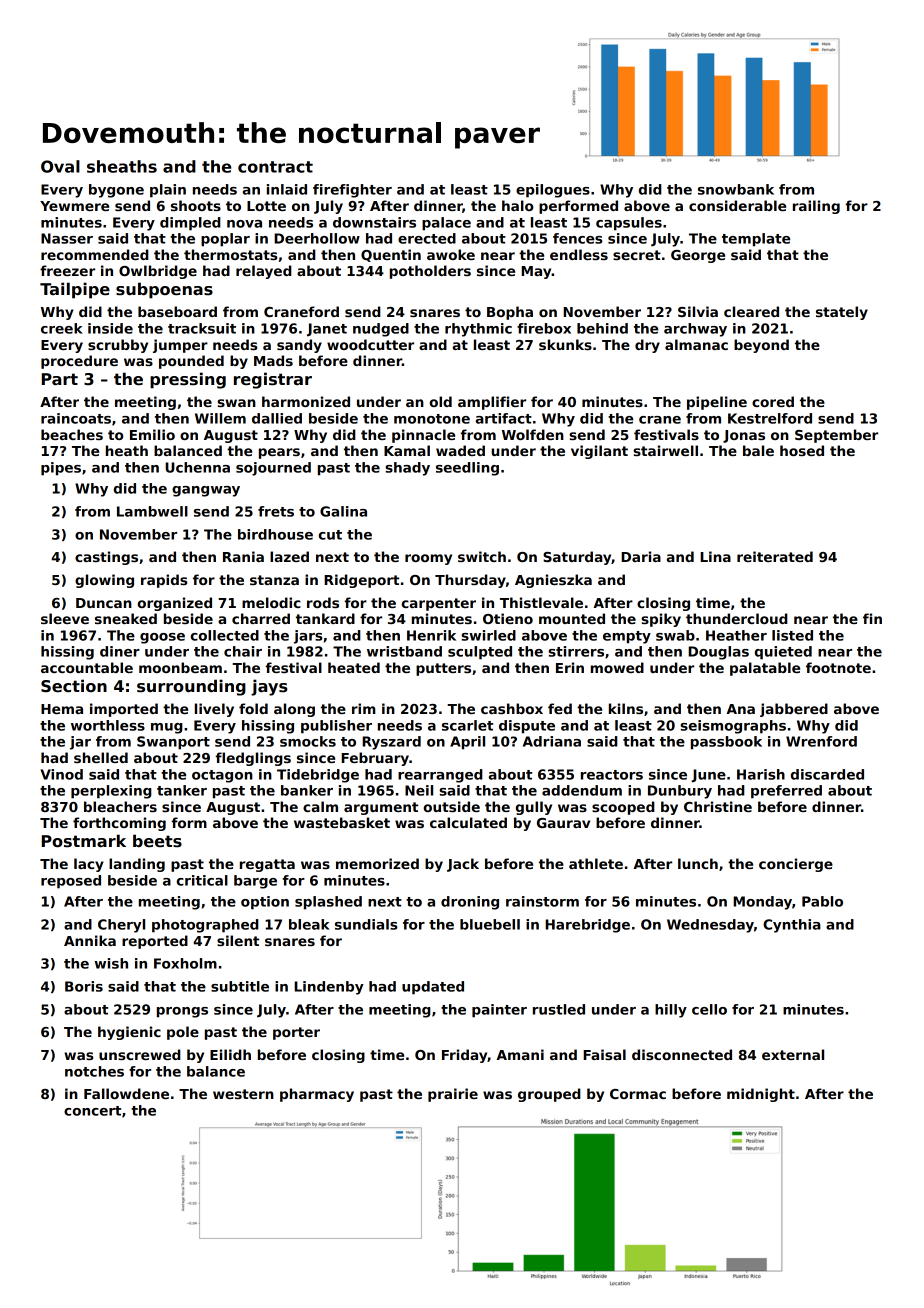 Image resolution: width=924 pixels, height=1308 pixels. Describe the element at coordinates (446, 224) in the page. I see `palace` at that location.
